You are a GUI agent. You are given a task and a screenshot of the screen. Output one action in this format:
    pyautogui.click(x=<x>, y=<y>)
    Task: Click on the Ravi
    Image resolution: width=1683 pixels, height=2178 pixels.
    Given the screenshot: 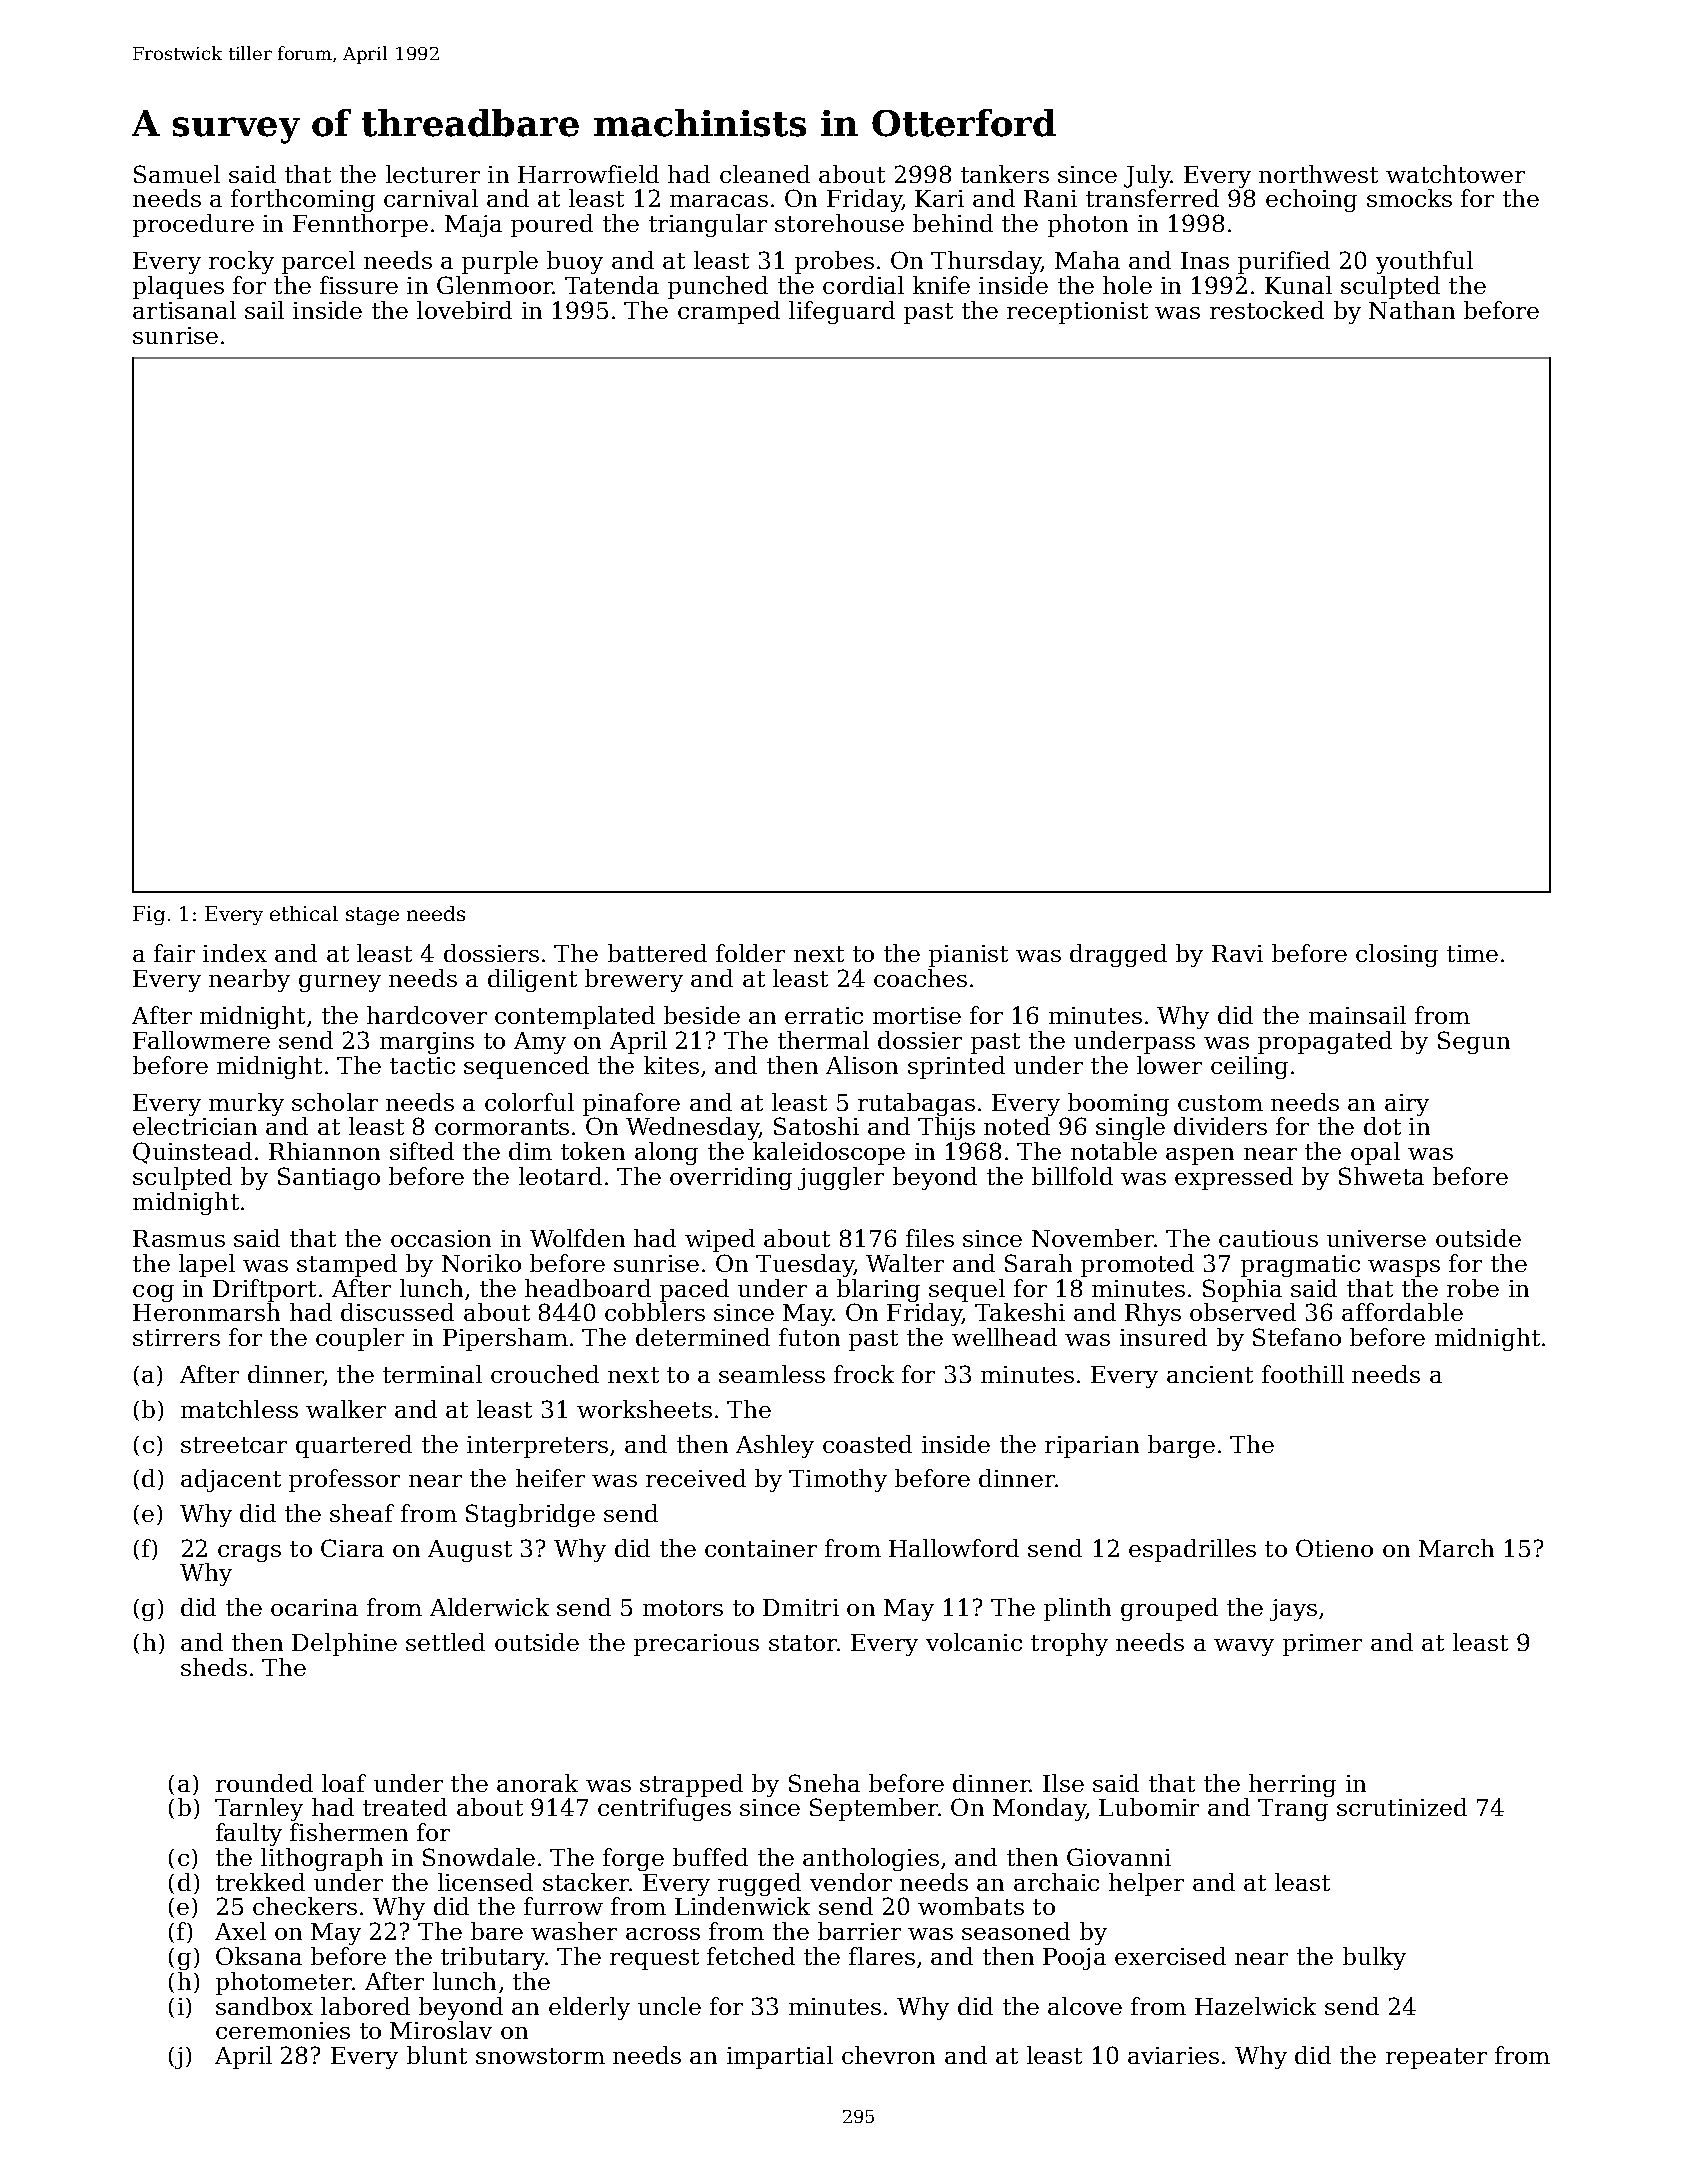 What is the action you would take?
    pyautogui.click(x=1237, y=953)
